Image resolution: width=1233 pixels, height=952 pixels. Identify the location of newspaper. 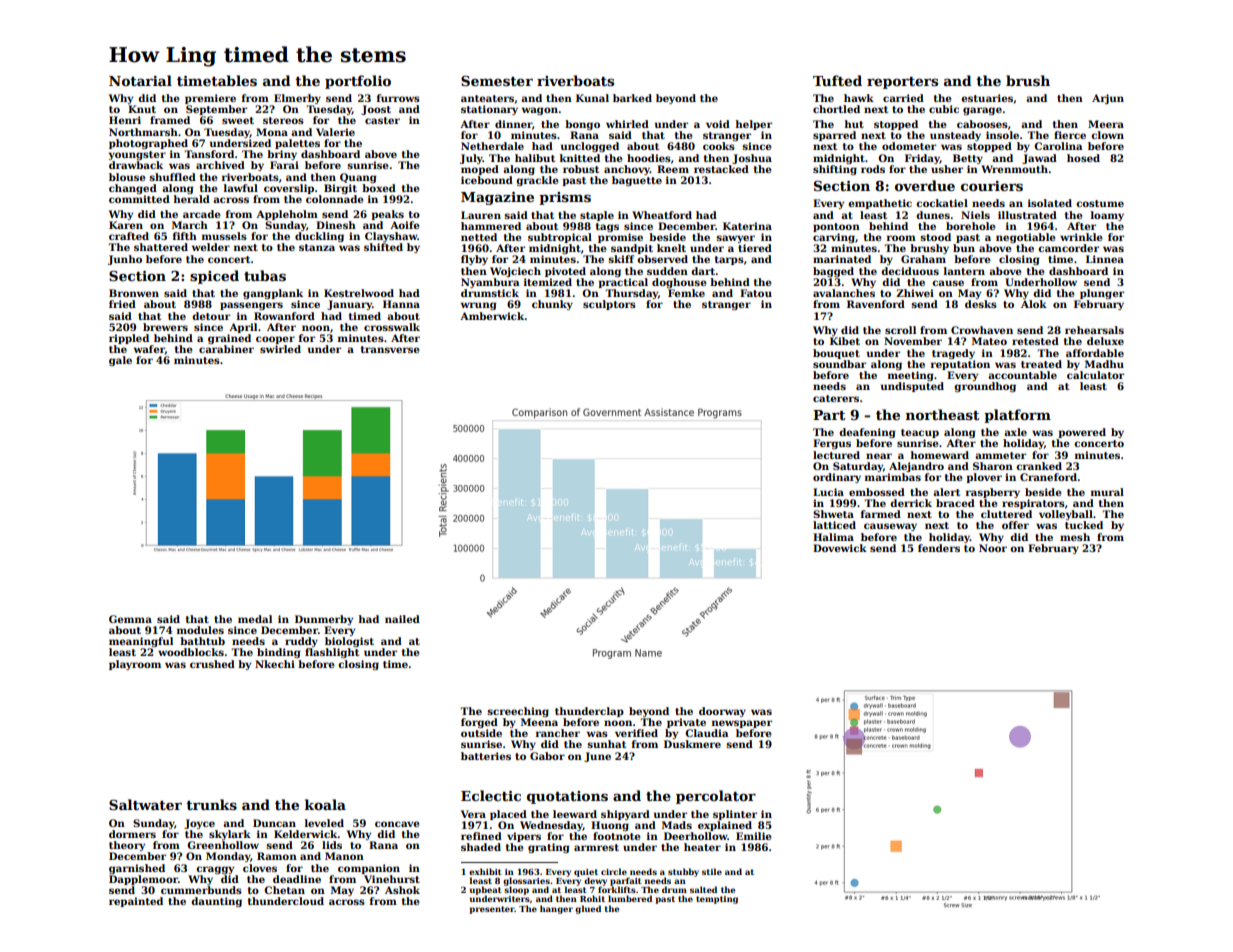
(742, 724).
